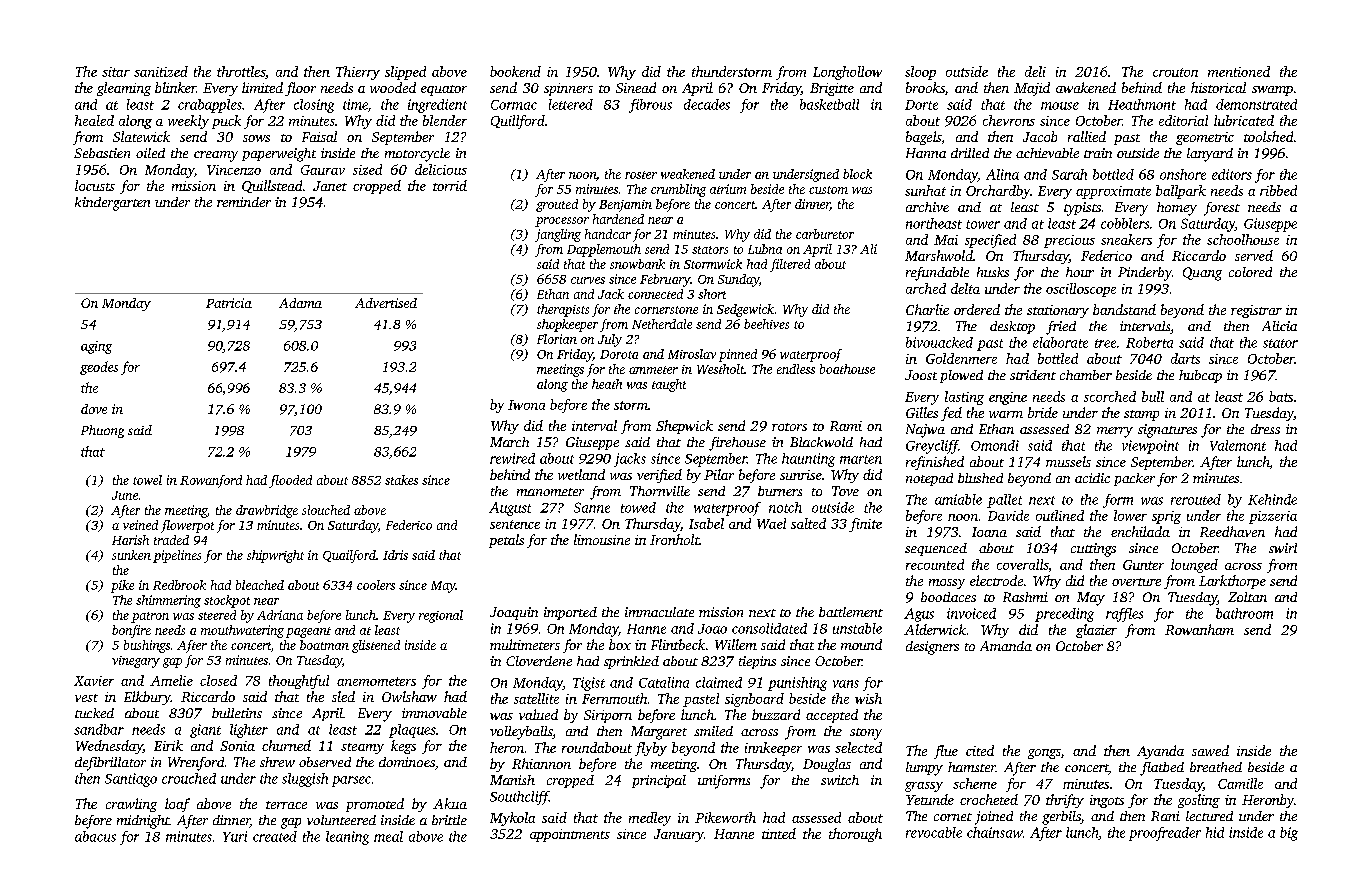  I want to click on Wednesday, so click(109, 747).
